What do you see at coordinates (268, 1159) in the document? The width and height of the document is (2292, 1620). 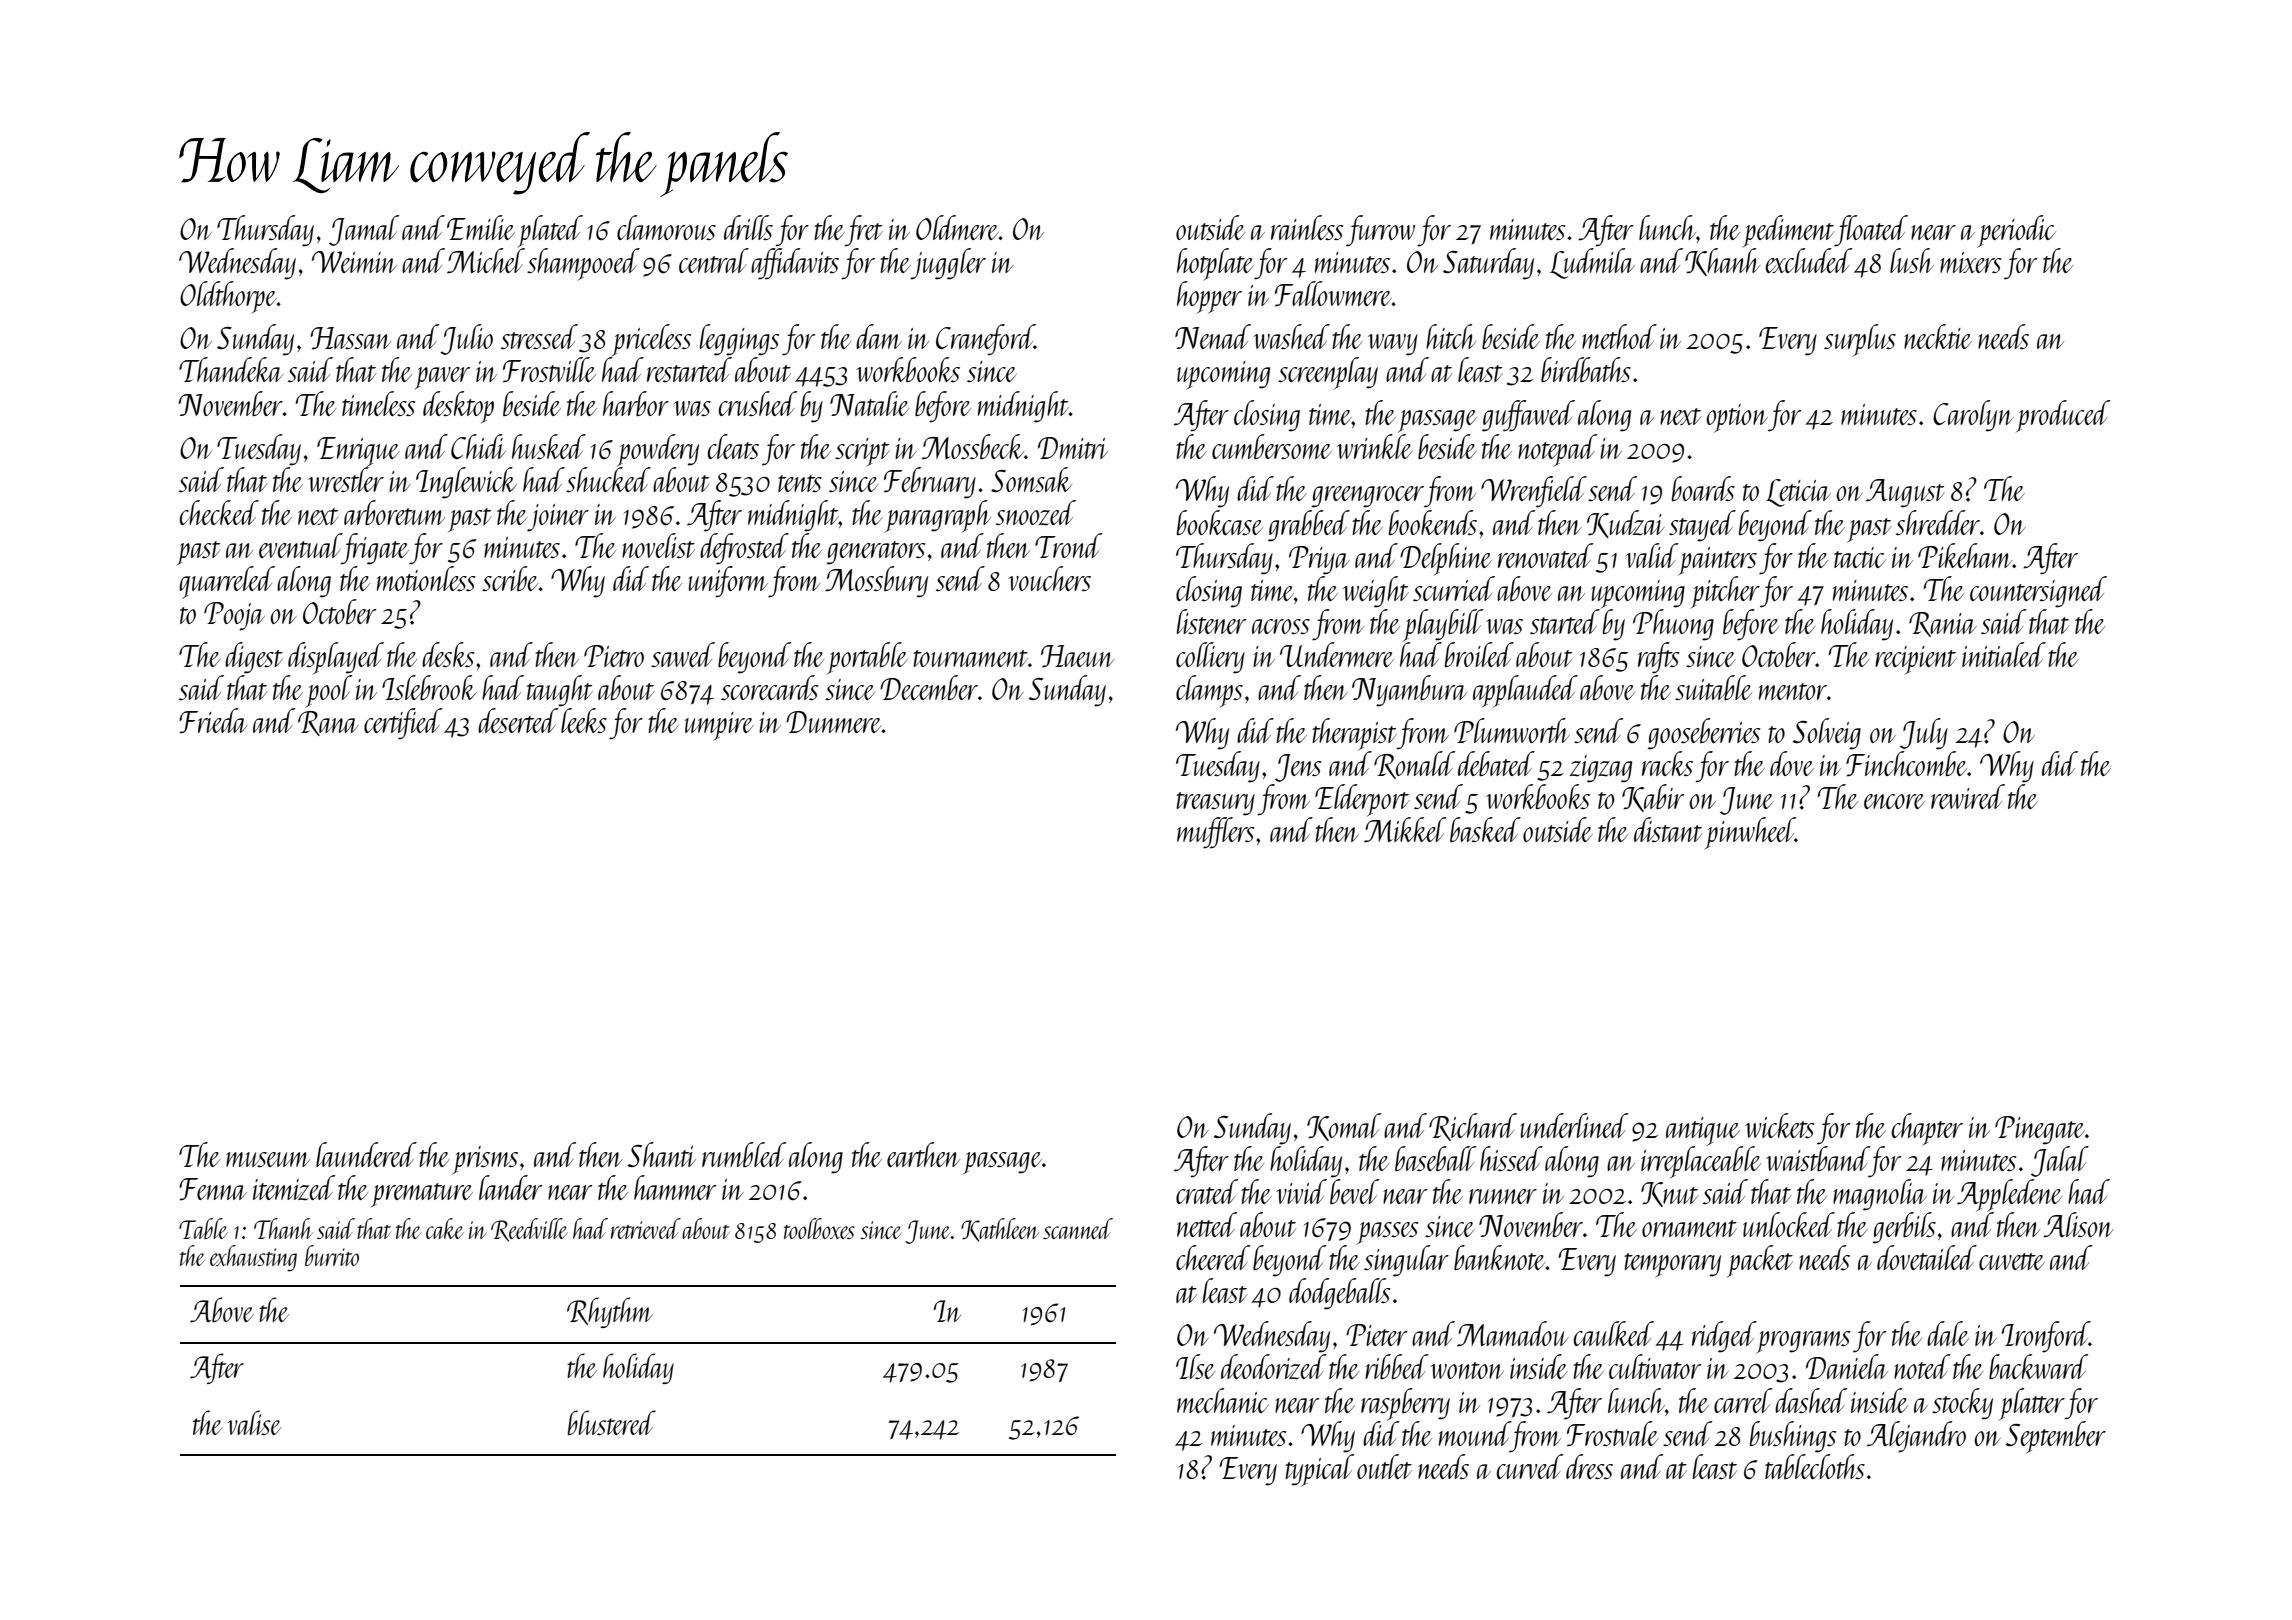 I see `museum` at bounding box center [268, 1159].
